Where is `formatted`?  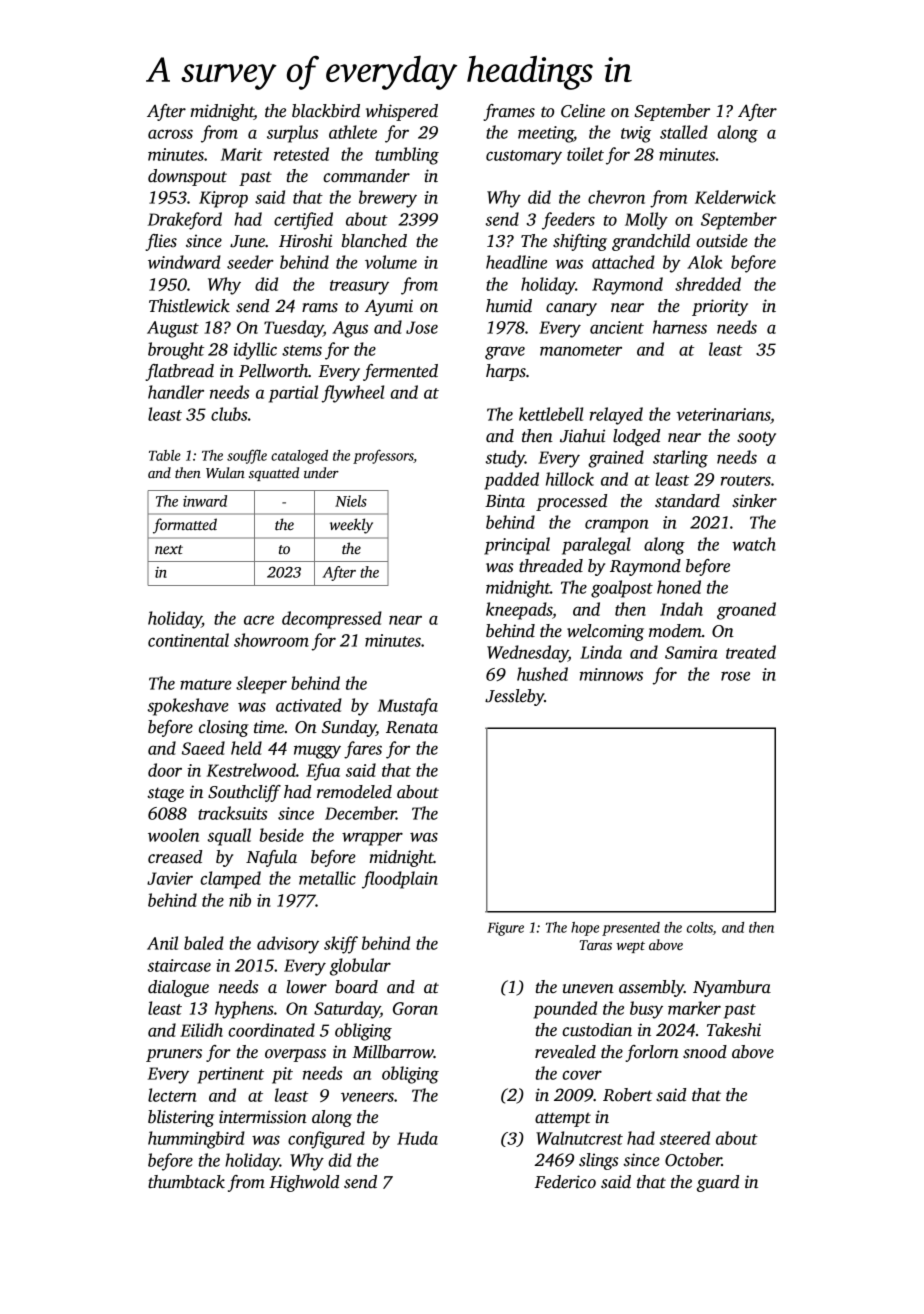 formatted is located at coordinates (185, 526).
